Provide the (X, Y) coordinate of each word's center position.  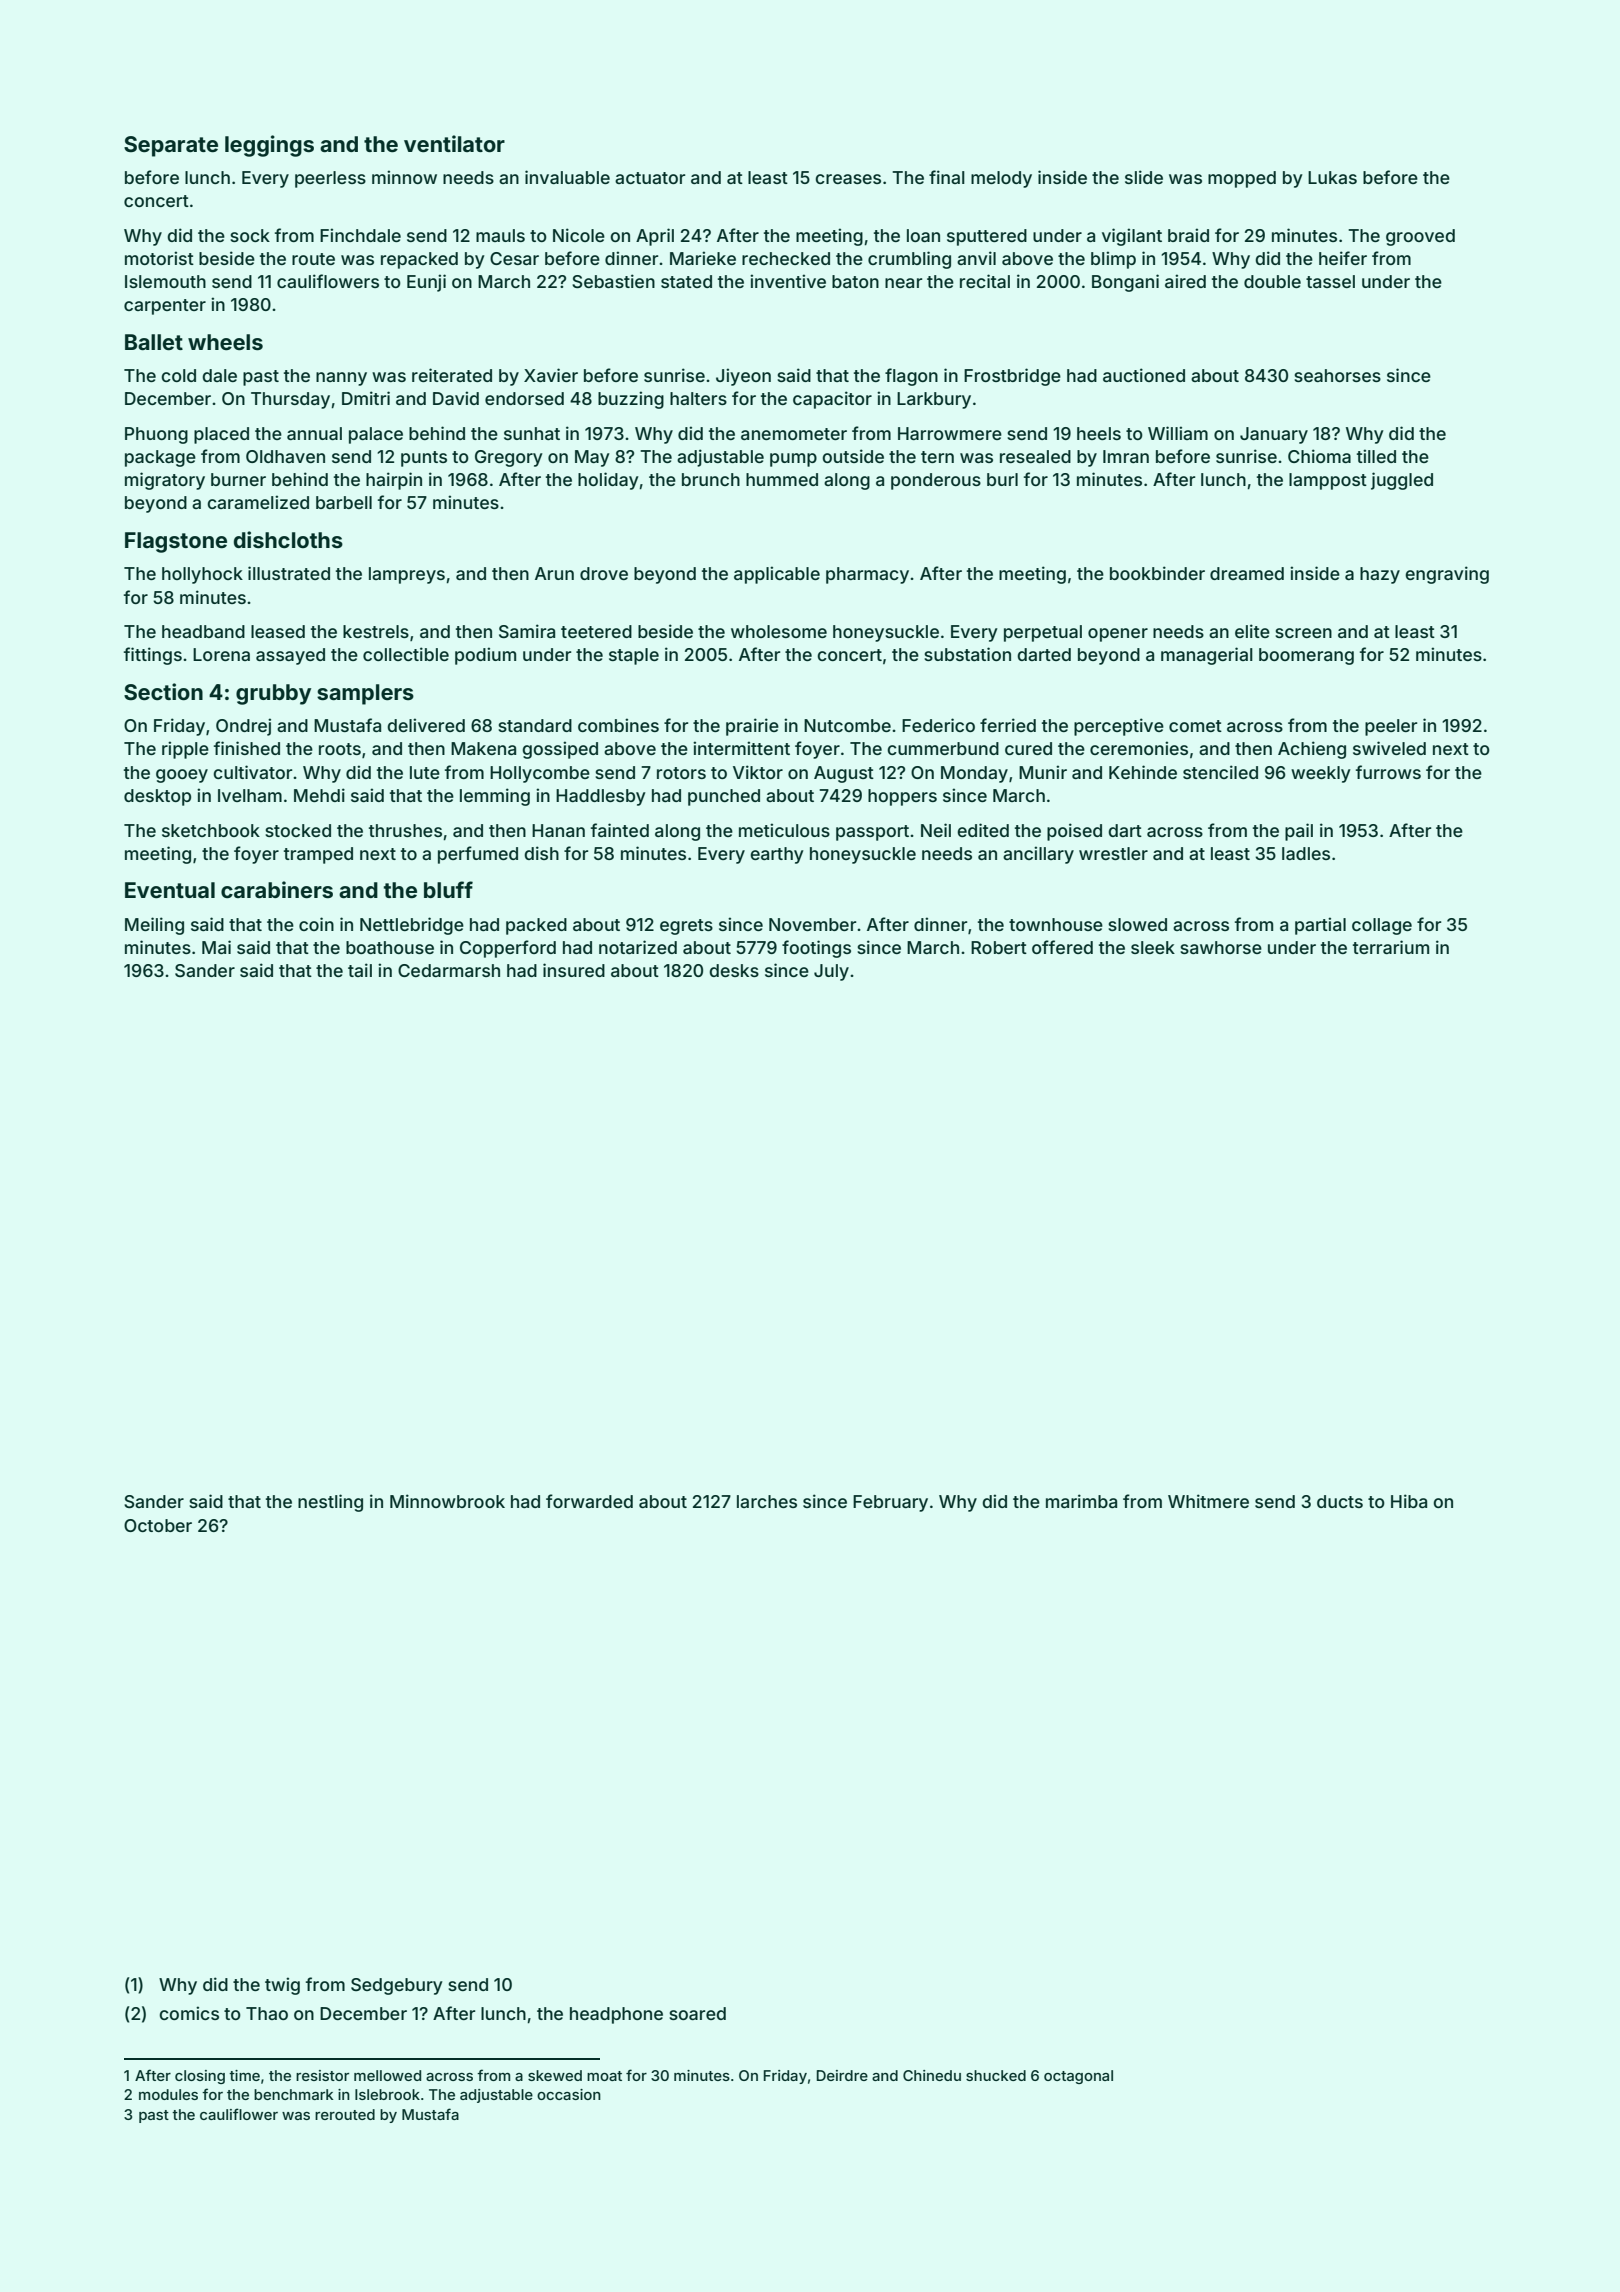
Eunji (426, 283)
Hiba (1409, 1501)
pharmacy (867, 575)
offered (1062, 947)
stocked (298, 830)
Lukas (1332, 177)
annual (314, 433)
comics (189, 2013)
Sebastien (613, 281)
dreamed (1247, 573)
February (890, 1503)
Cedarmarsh (449, 970)
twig (282, 1986)
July (831, 972)
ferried (1008, 725)
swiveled (1389, 748)
